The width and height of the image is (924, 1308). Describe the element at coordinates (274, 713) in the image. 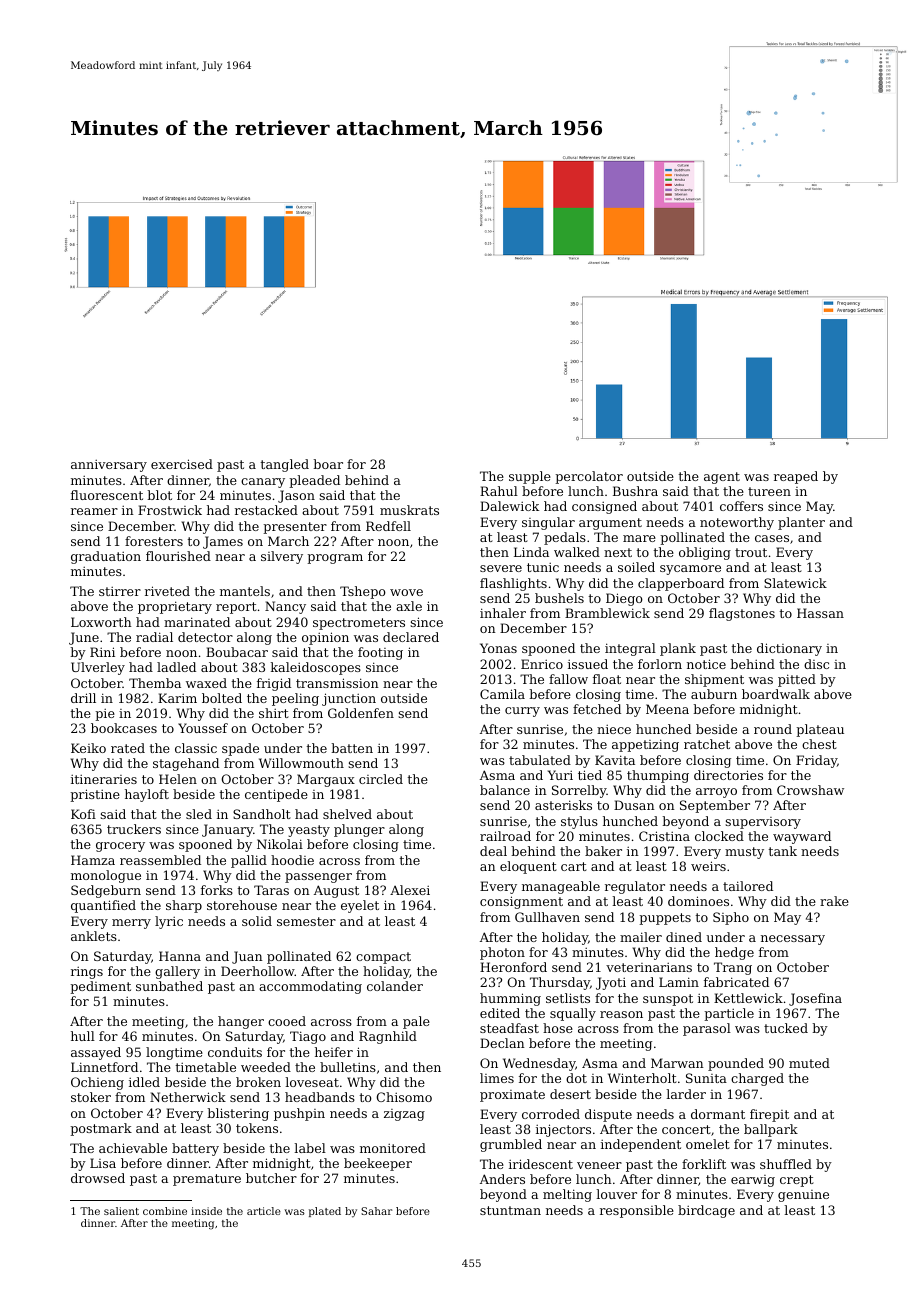

I see `shirt` at that location.
